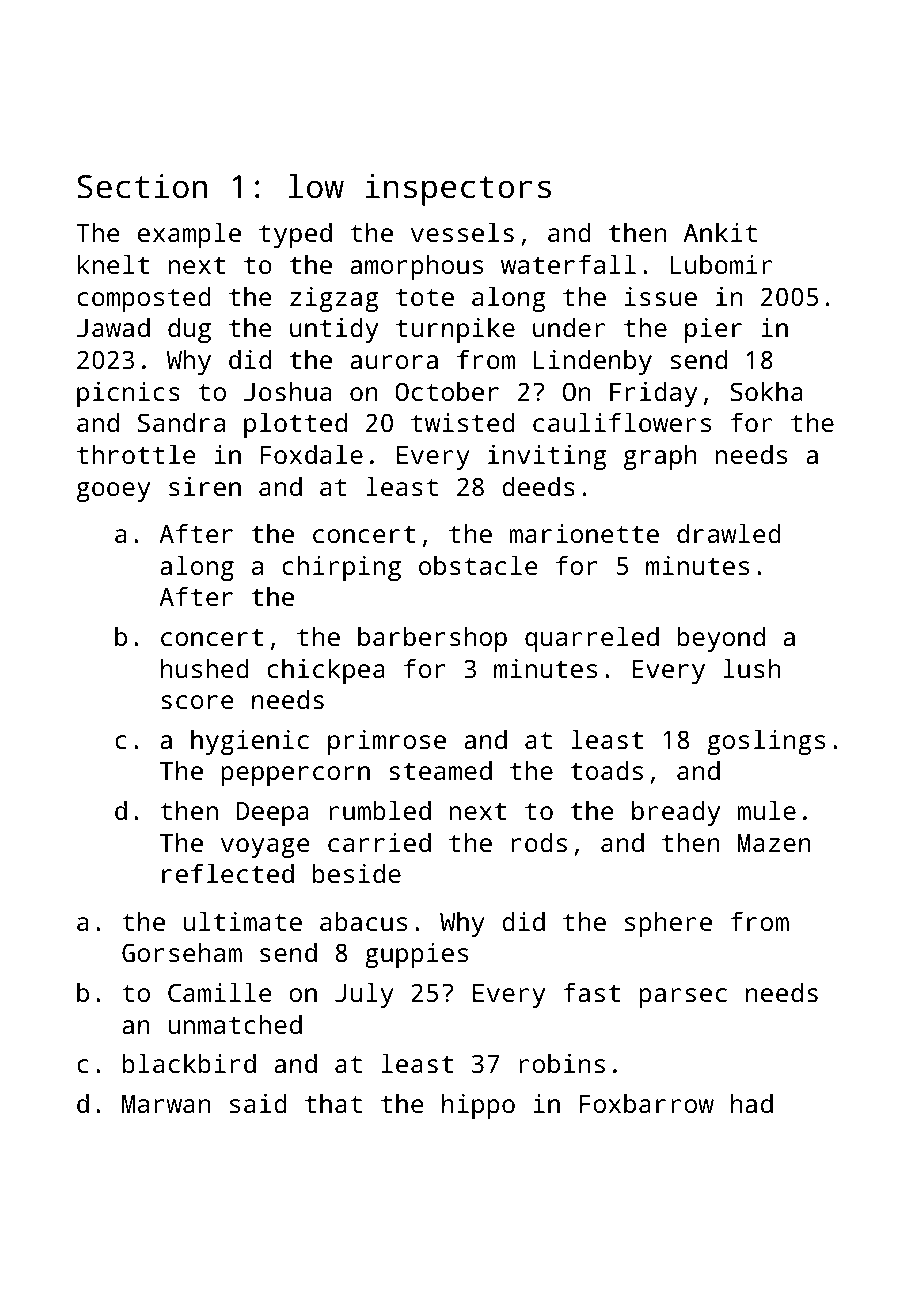  What do you see at coordinates (142, 186) in the screenshot?
I see `Section` at bounding box center [142, 186].
